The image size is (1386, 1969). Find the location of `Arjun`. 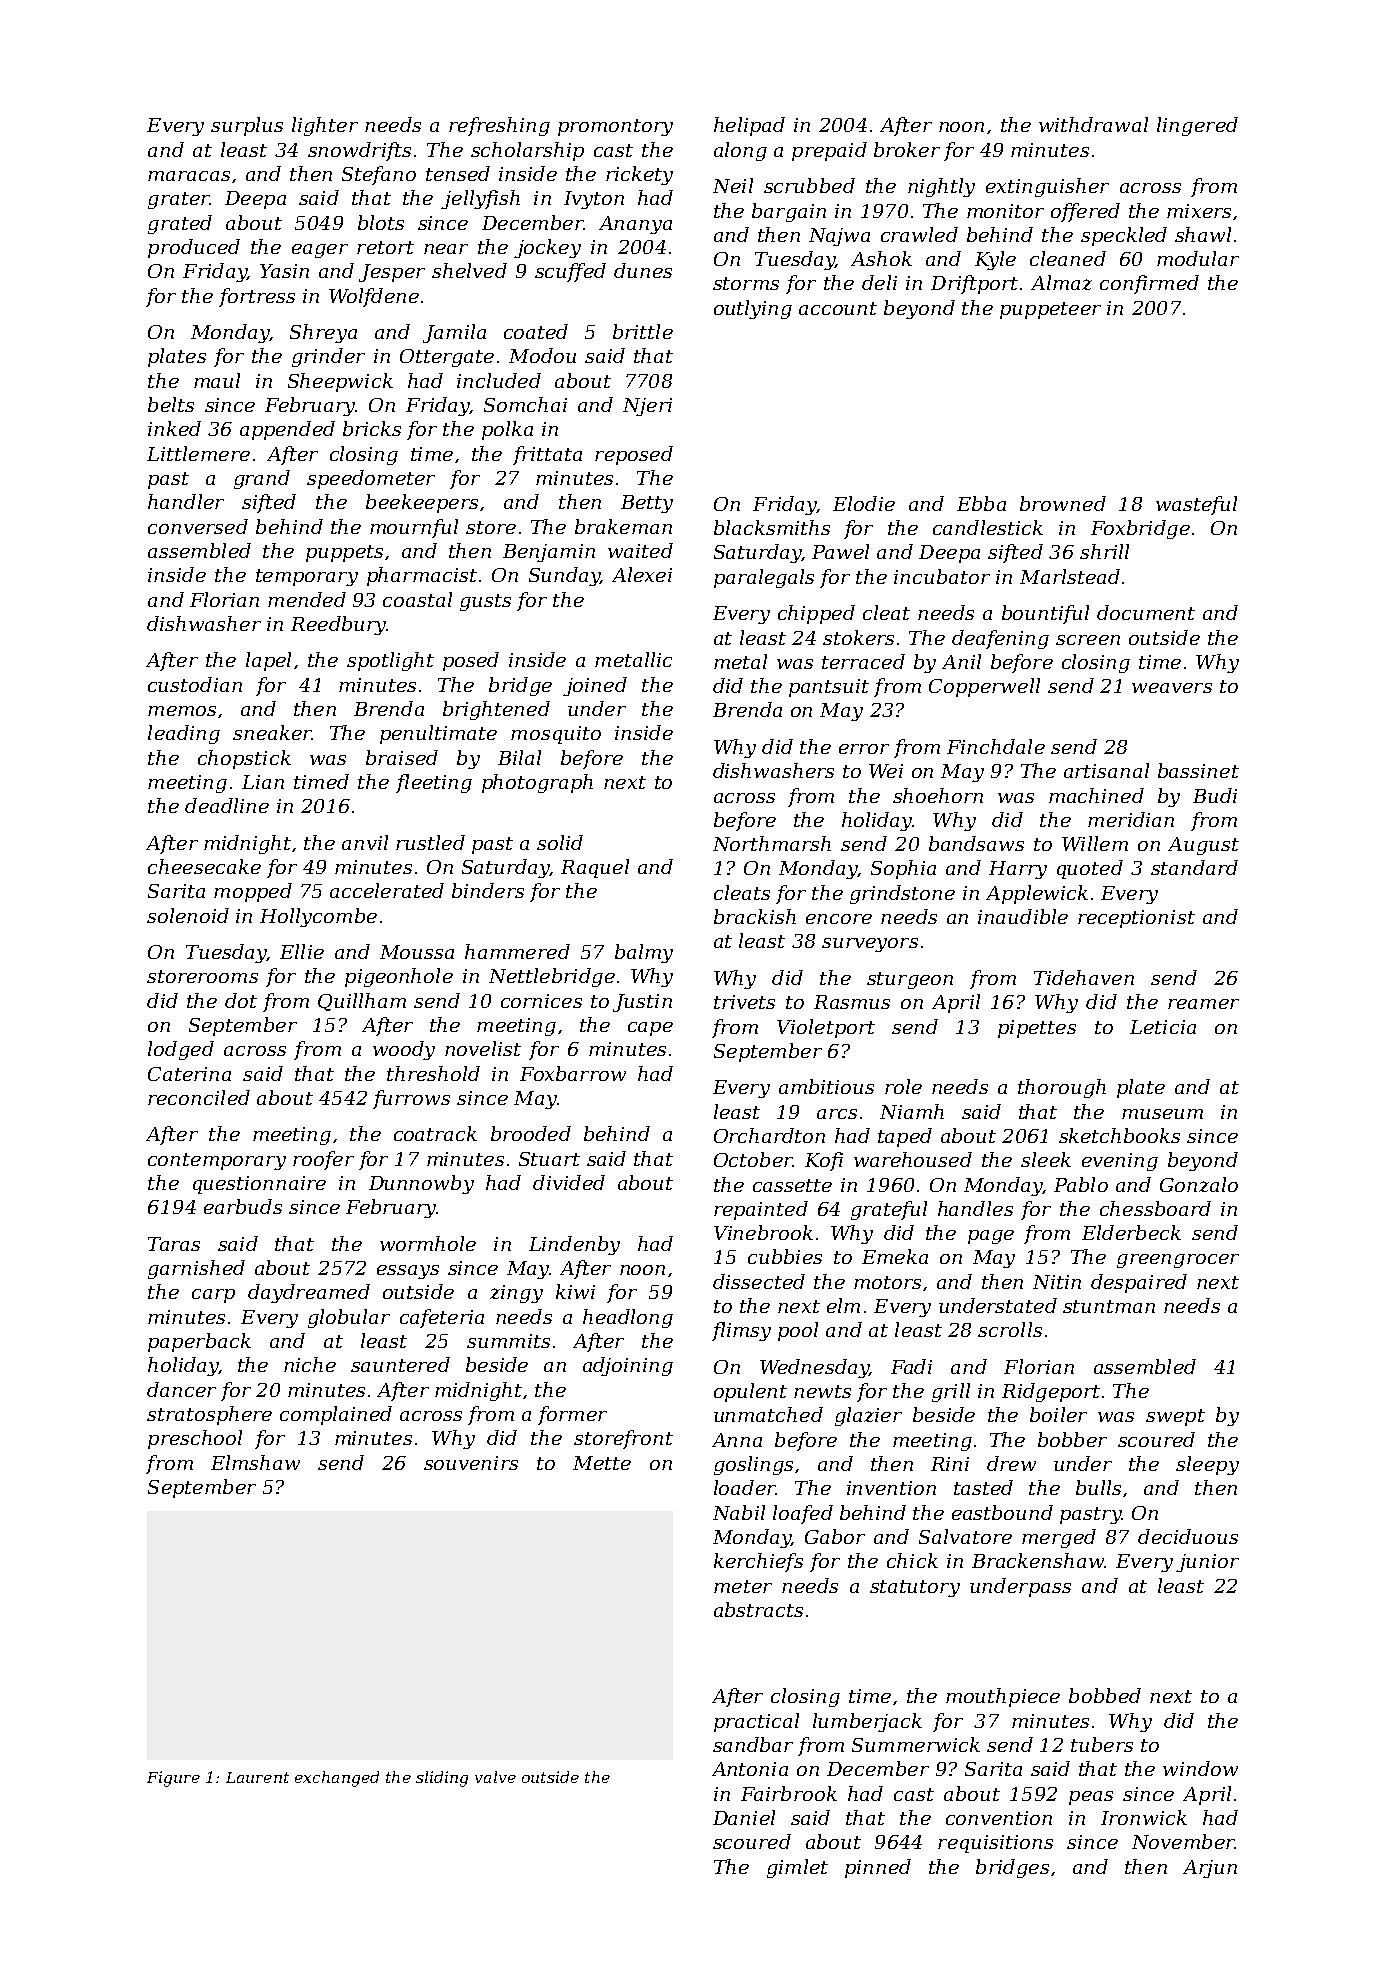

Arjun is located at coordinates (1210, 1869).
